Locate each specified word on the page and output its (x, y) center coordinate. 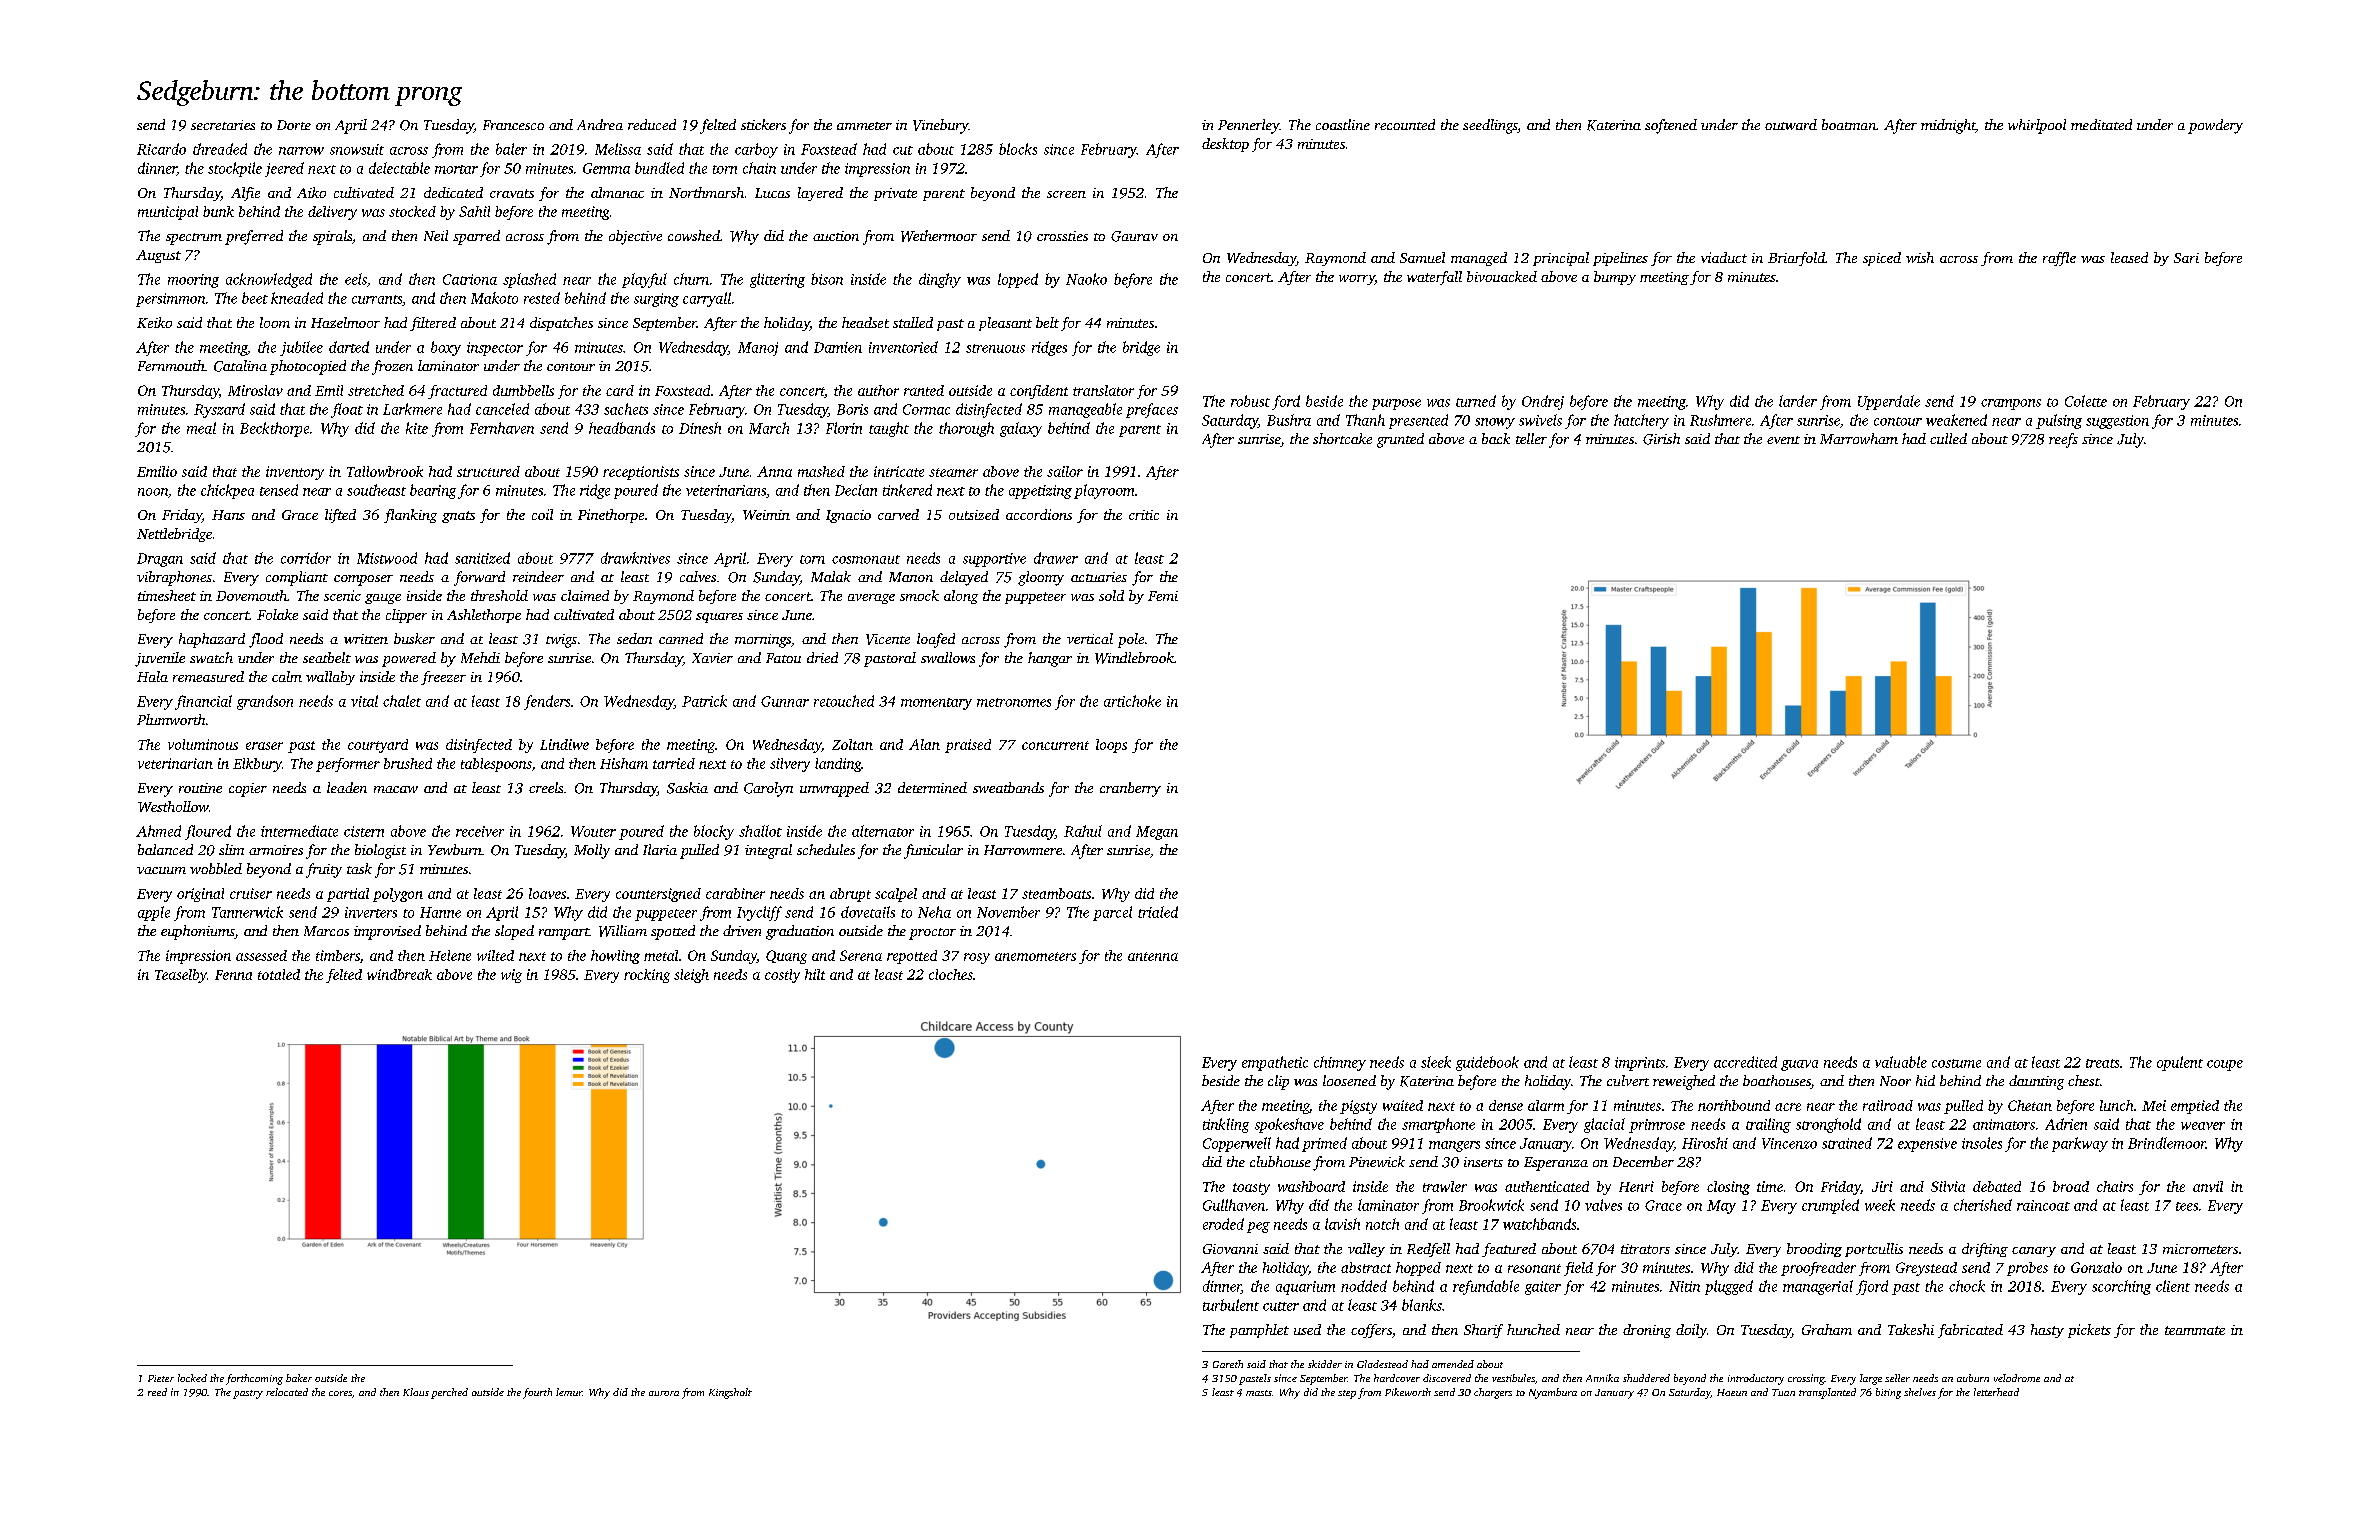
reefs (2063, 440)
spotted (673, 932)
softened (1671, 126)
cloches (951, 974)
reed (157, 1392)
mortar (456, 169)
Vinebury (940, 126)
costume (1956, 1063)
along (961, 597)
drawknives (635, 558)
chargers (1493, 1393)
